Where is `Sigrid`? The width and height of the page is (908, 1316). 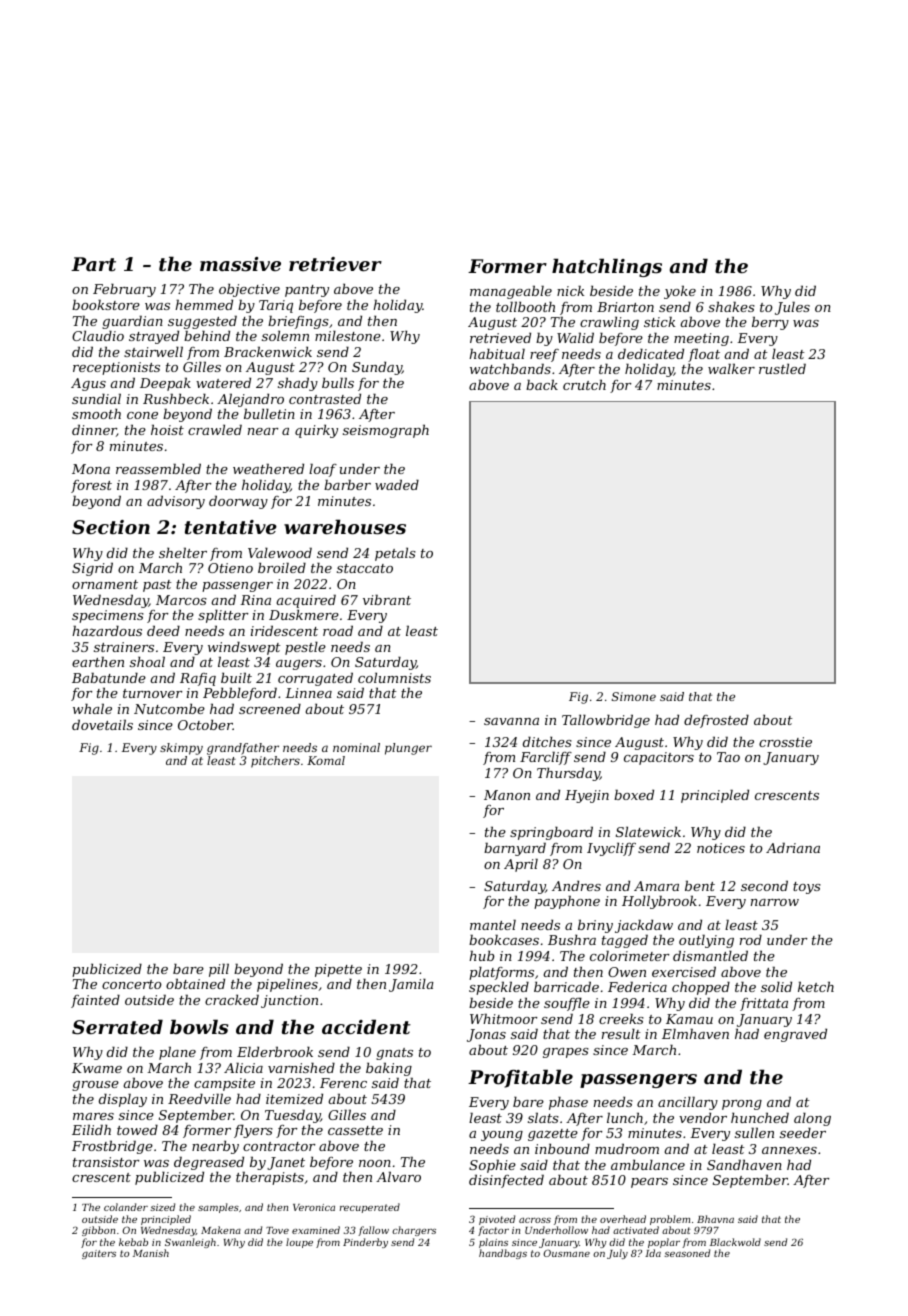 Sigrid is located at coordinates (92, 569).
